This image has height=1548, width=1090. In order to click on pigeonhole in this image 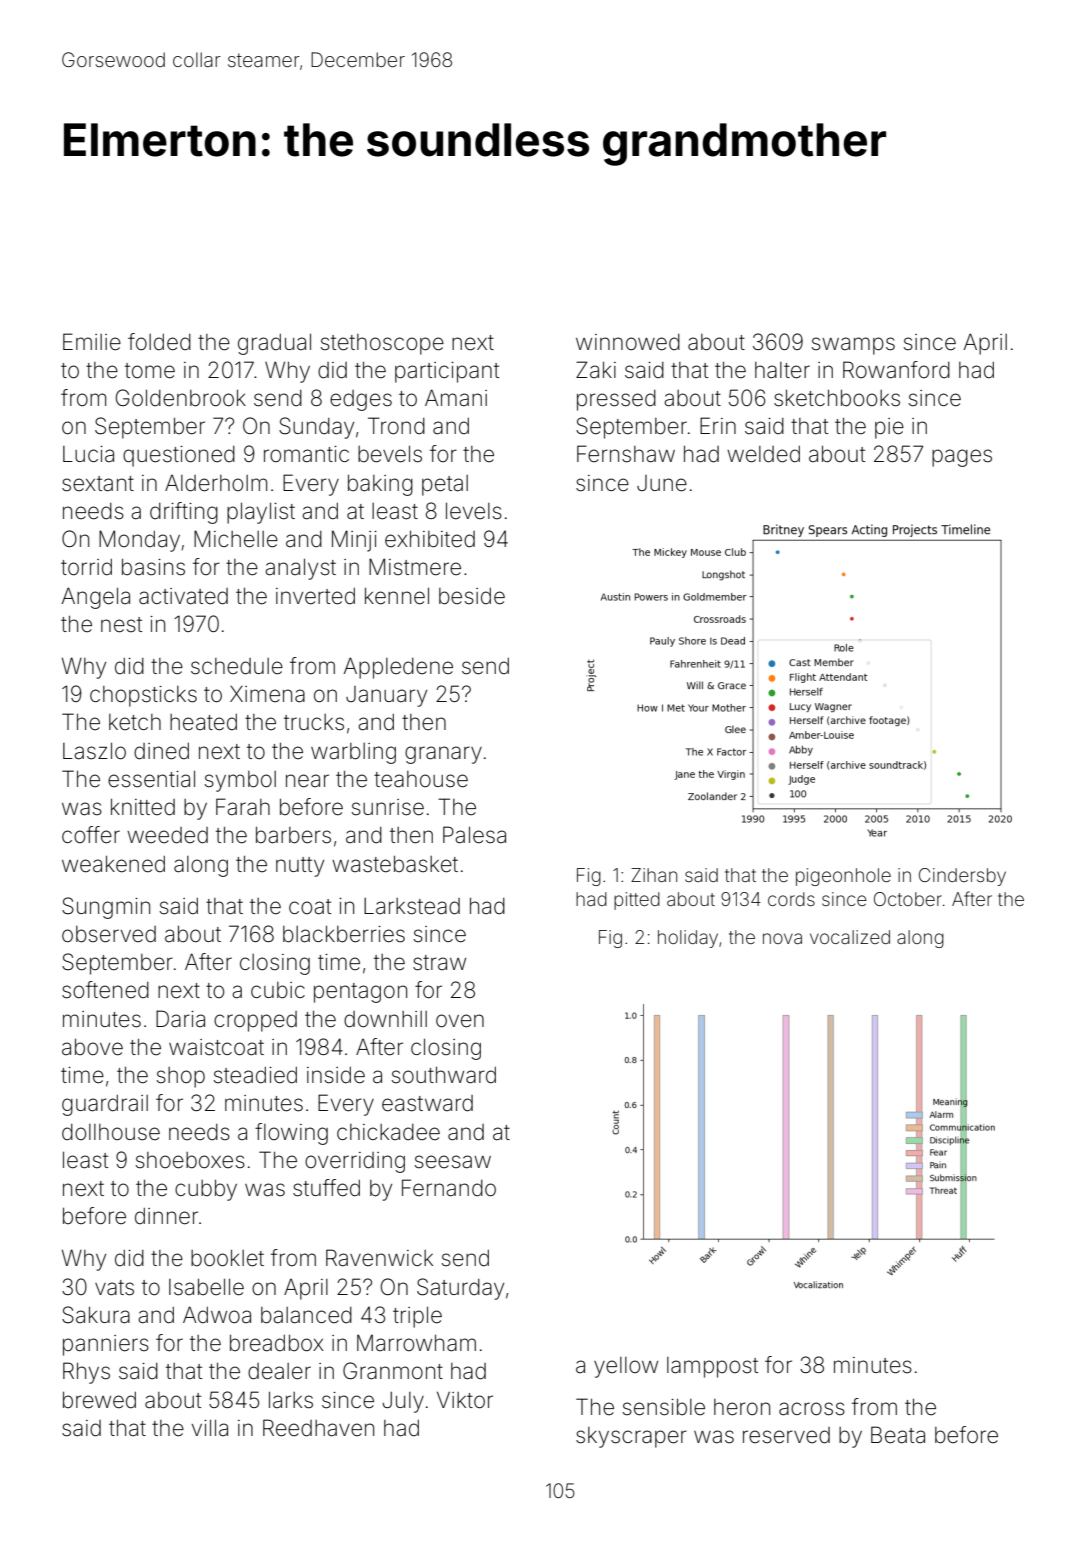, I will do `click(843, 877)`.
